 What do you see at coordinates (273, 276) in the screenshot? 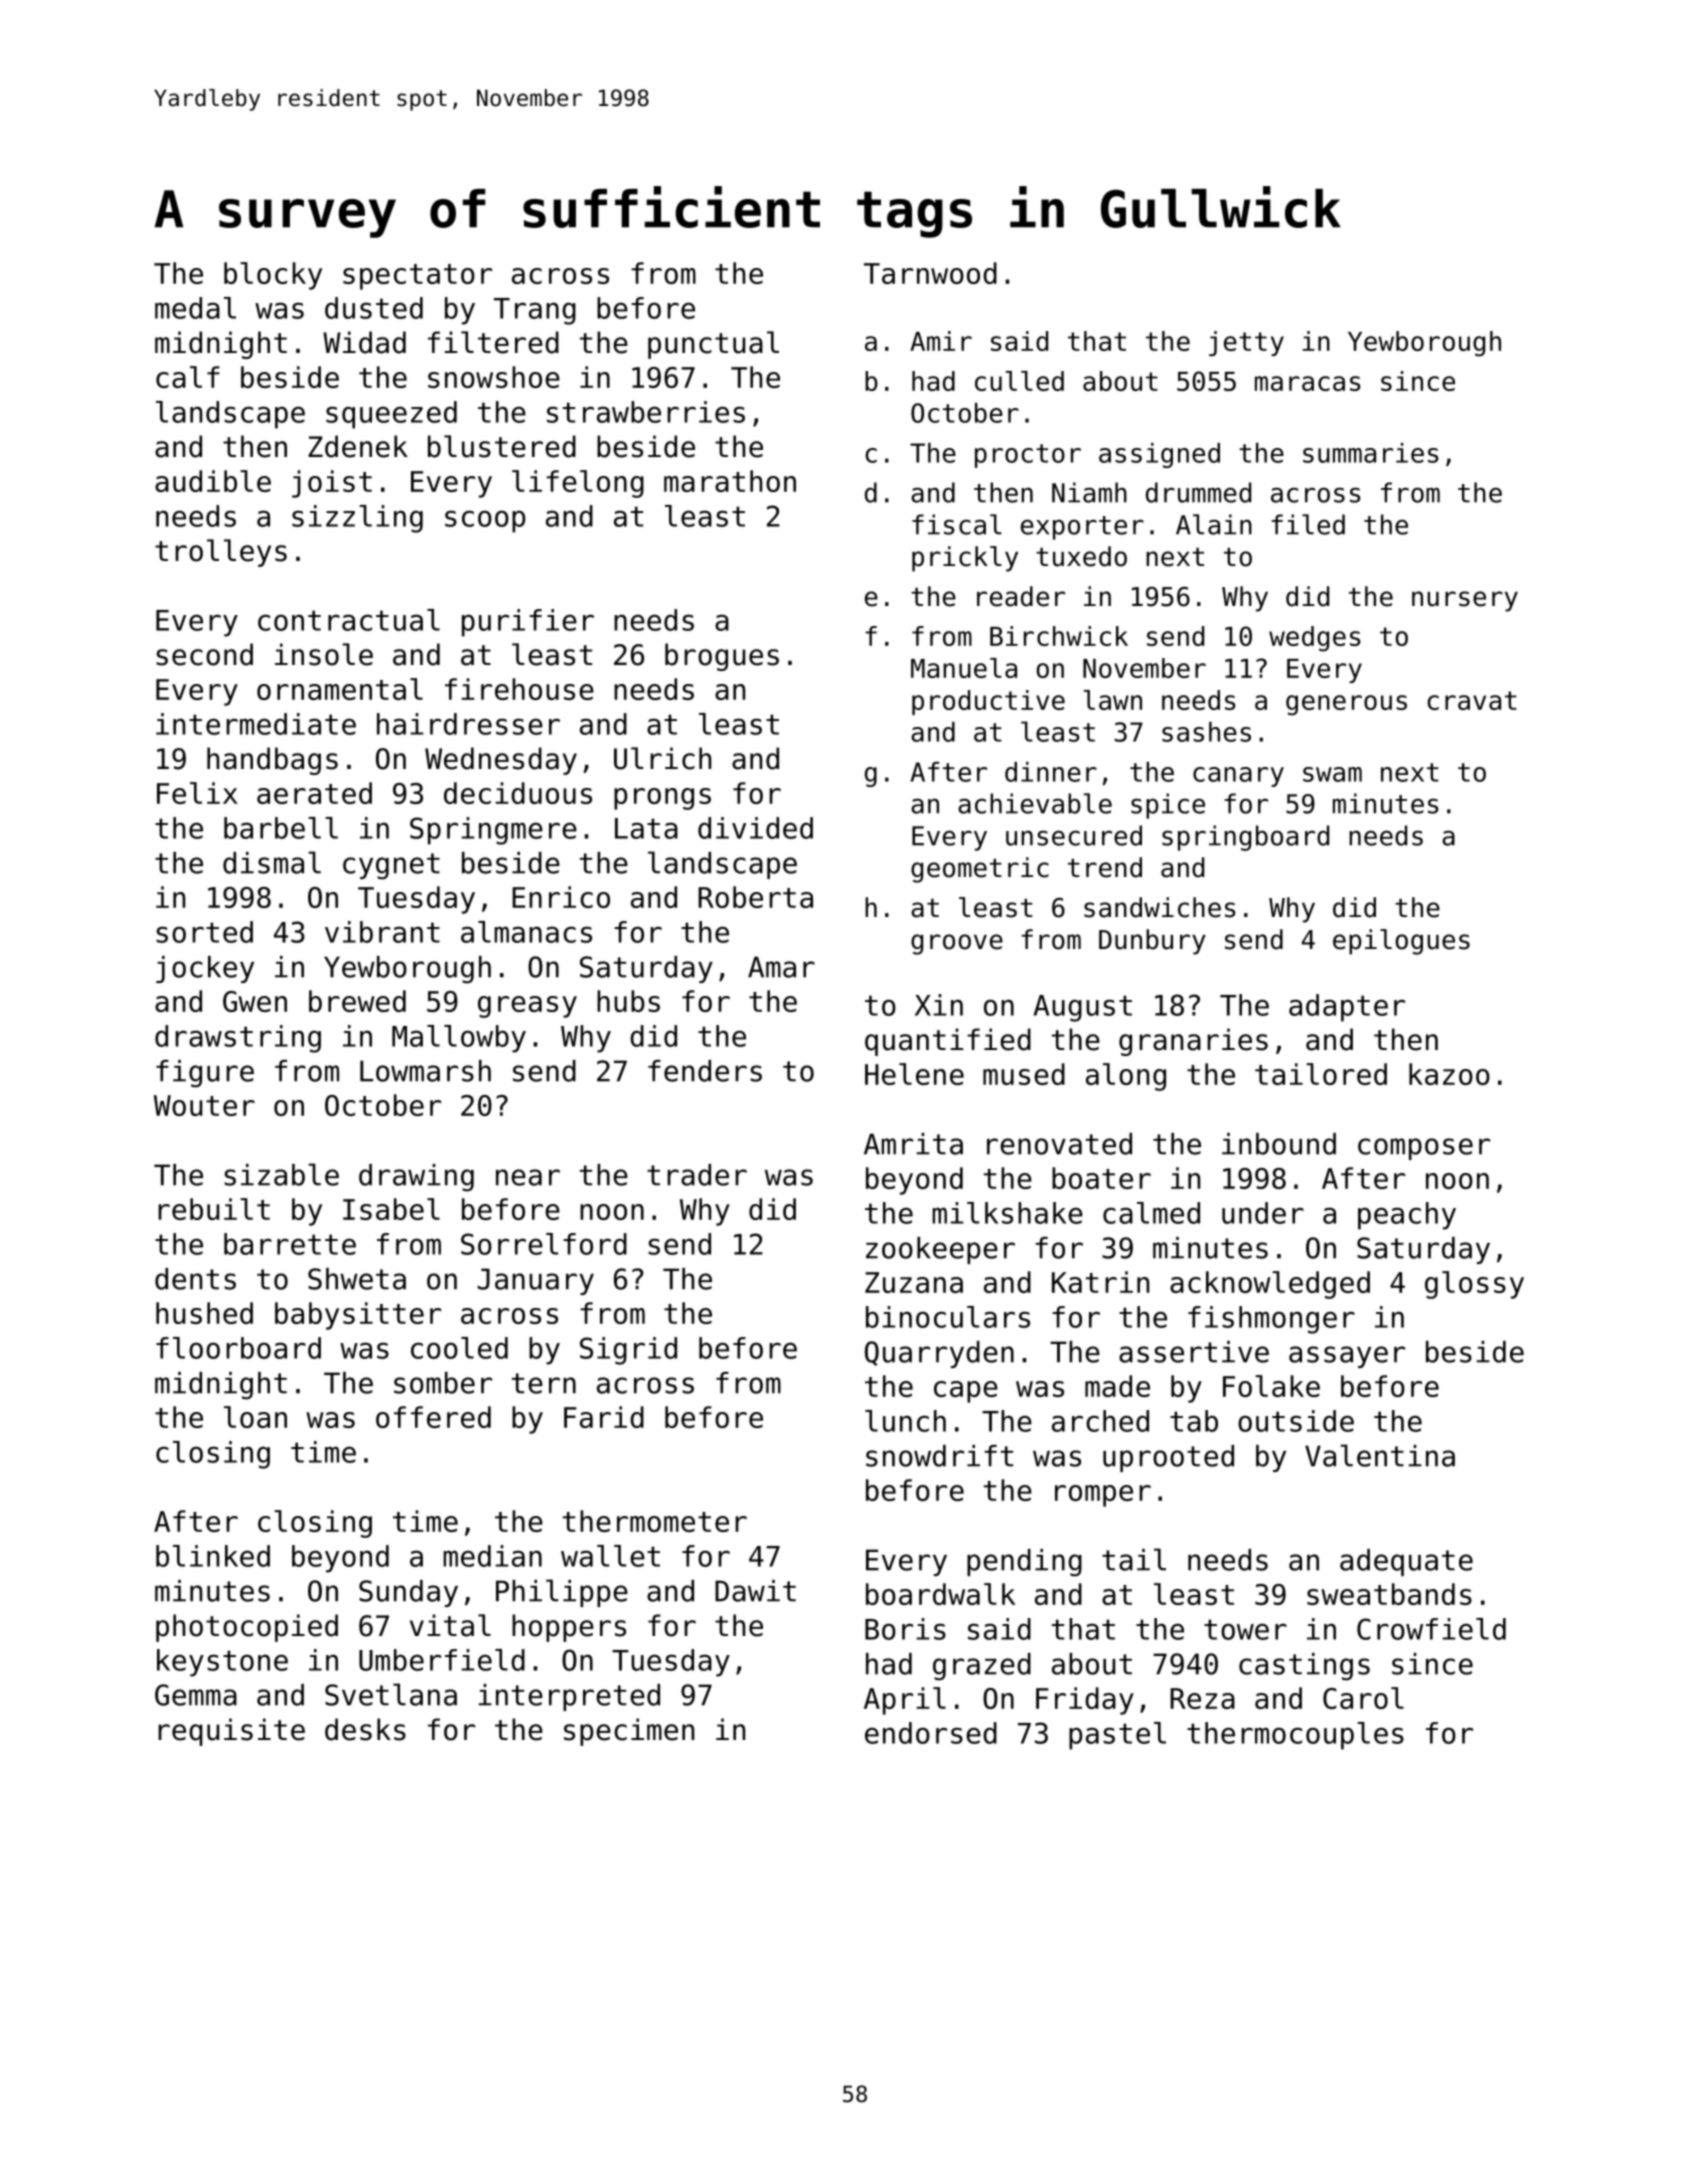
I see `blocky` at bounding box center [273, 276].
